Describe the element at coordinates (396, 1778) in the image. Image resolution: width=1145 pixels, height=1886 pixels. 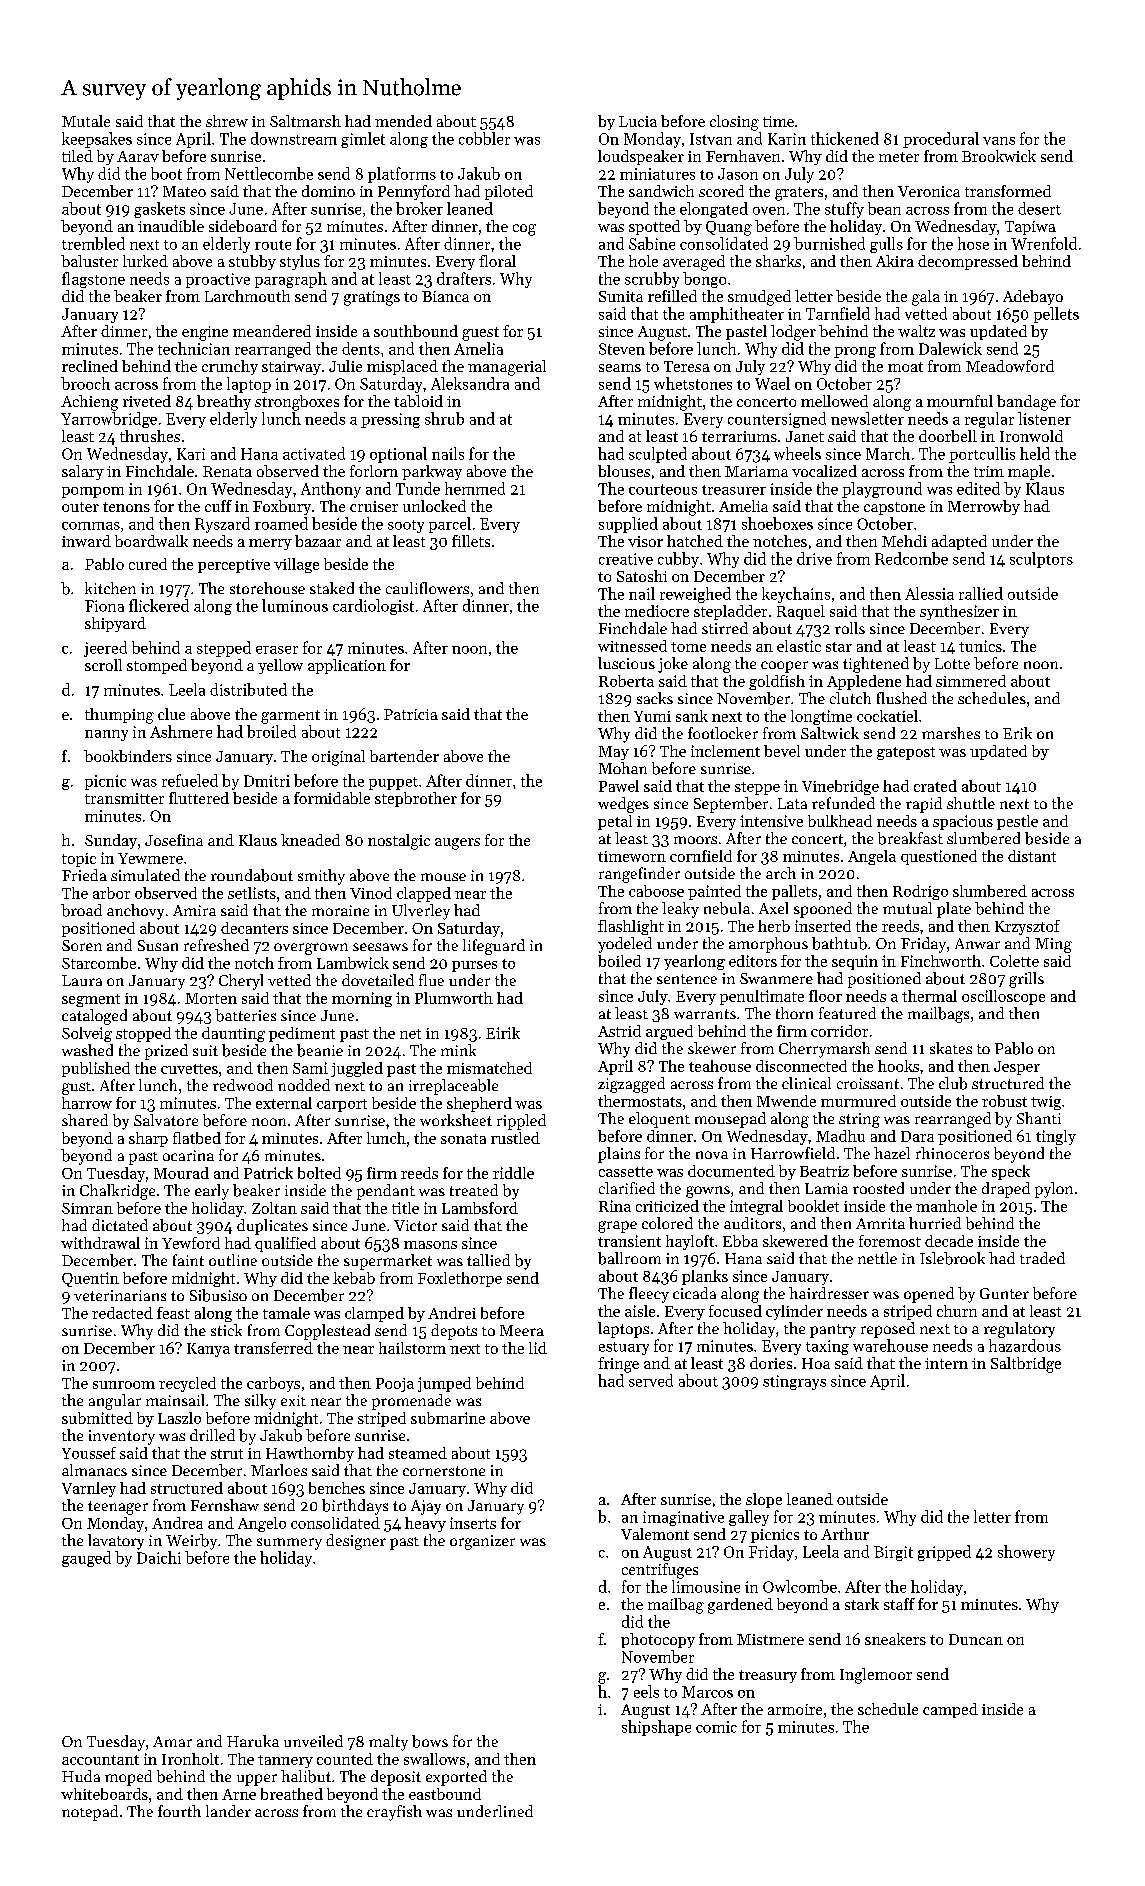
I see `deposit` at that location.
